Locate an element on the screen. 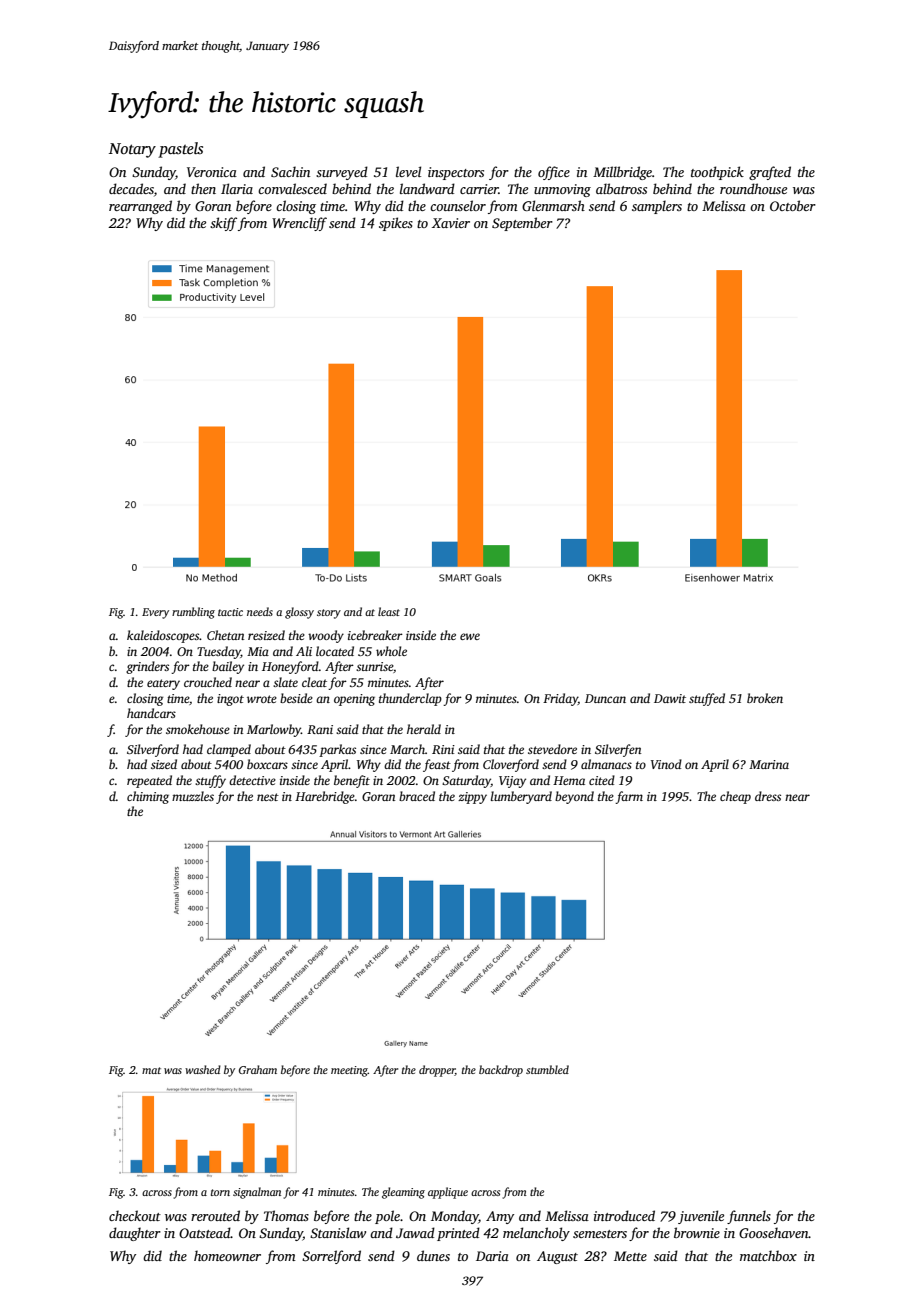 The height and width of the screenshot is (1308, 924). matchbox is located at coordinates (768, 1255).
